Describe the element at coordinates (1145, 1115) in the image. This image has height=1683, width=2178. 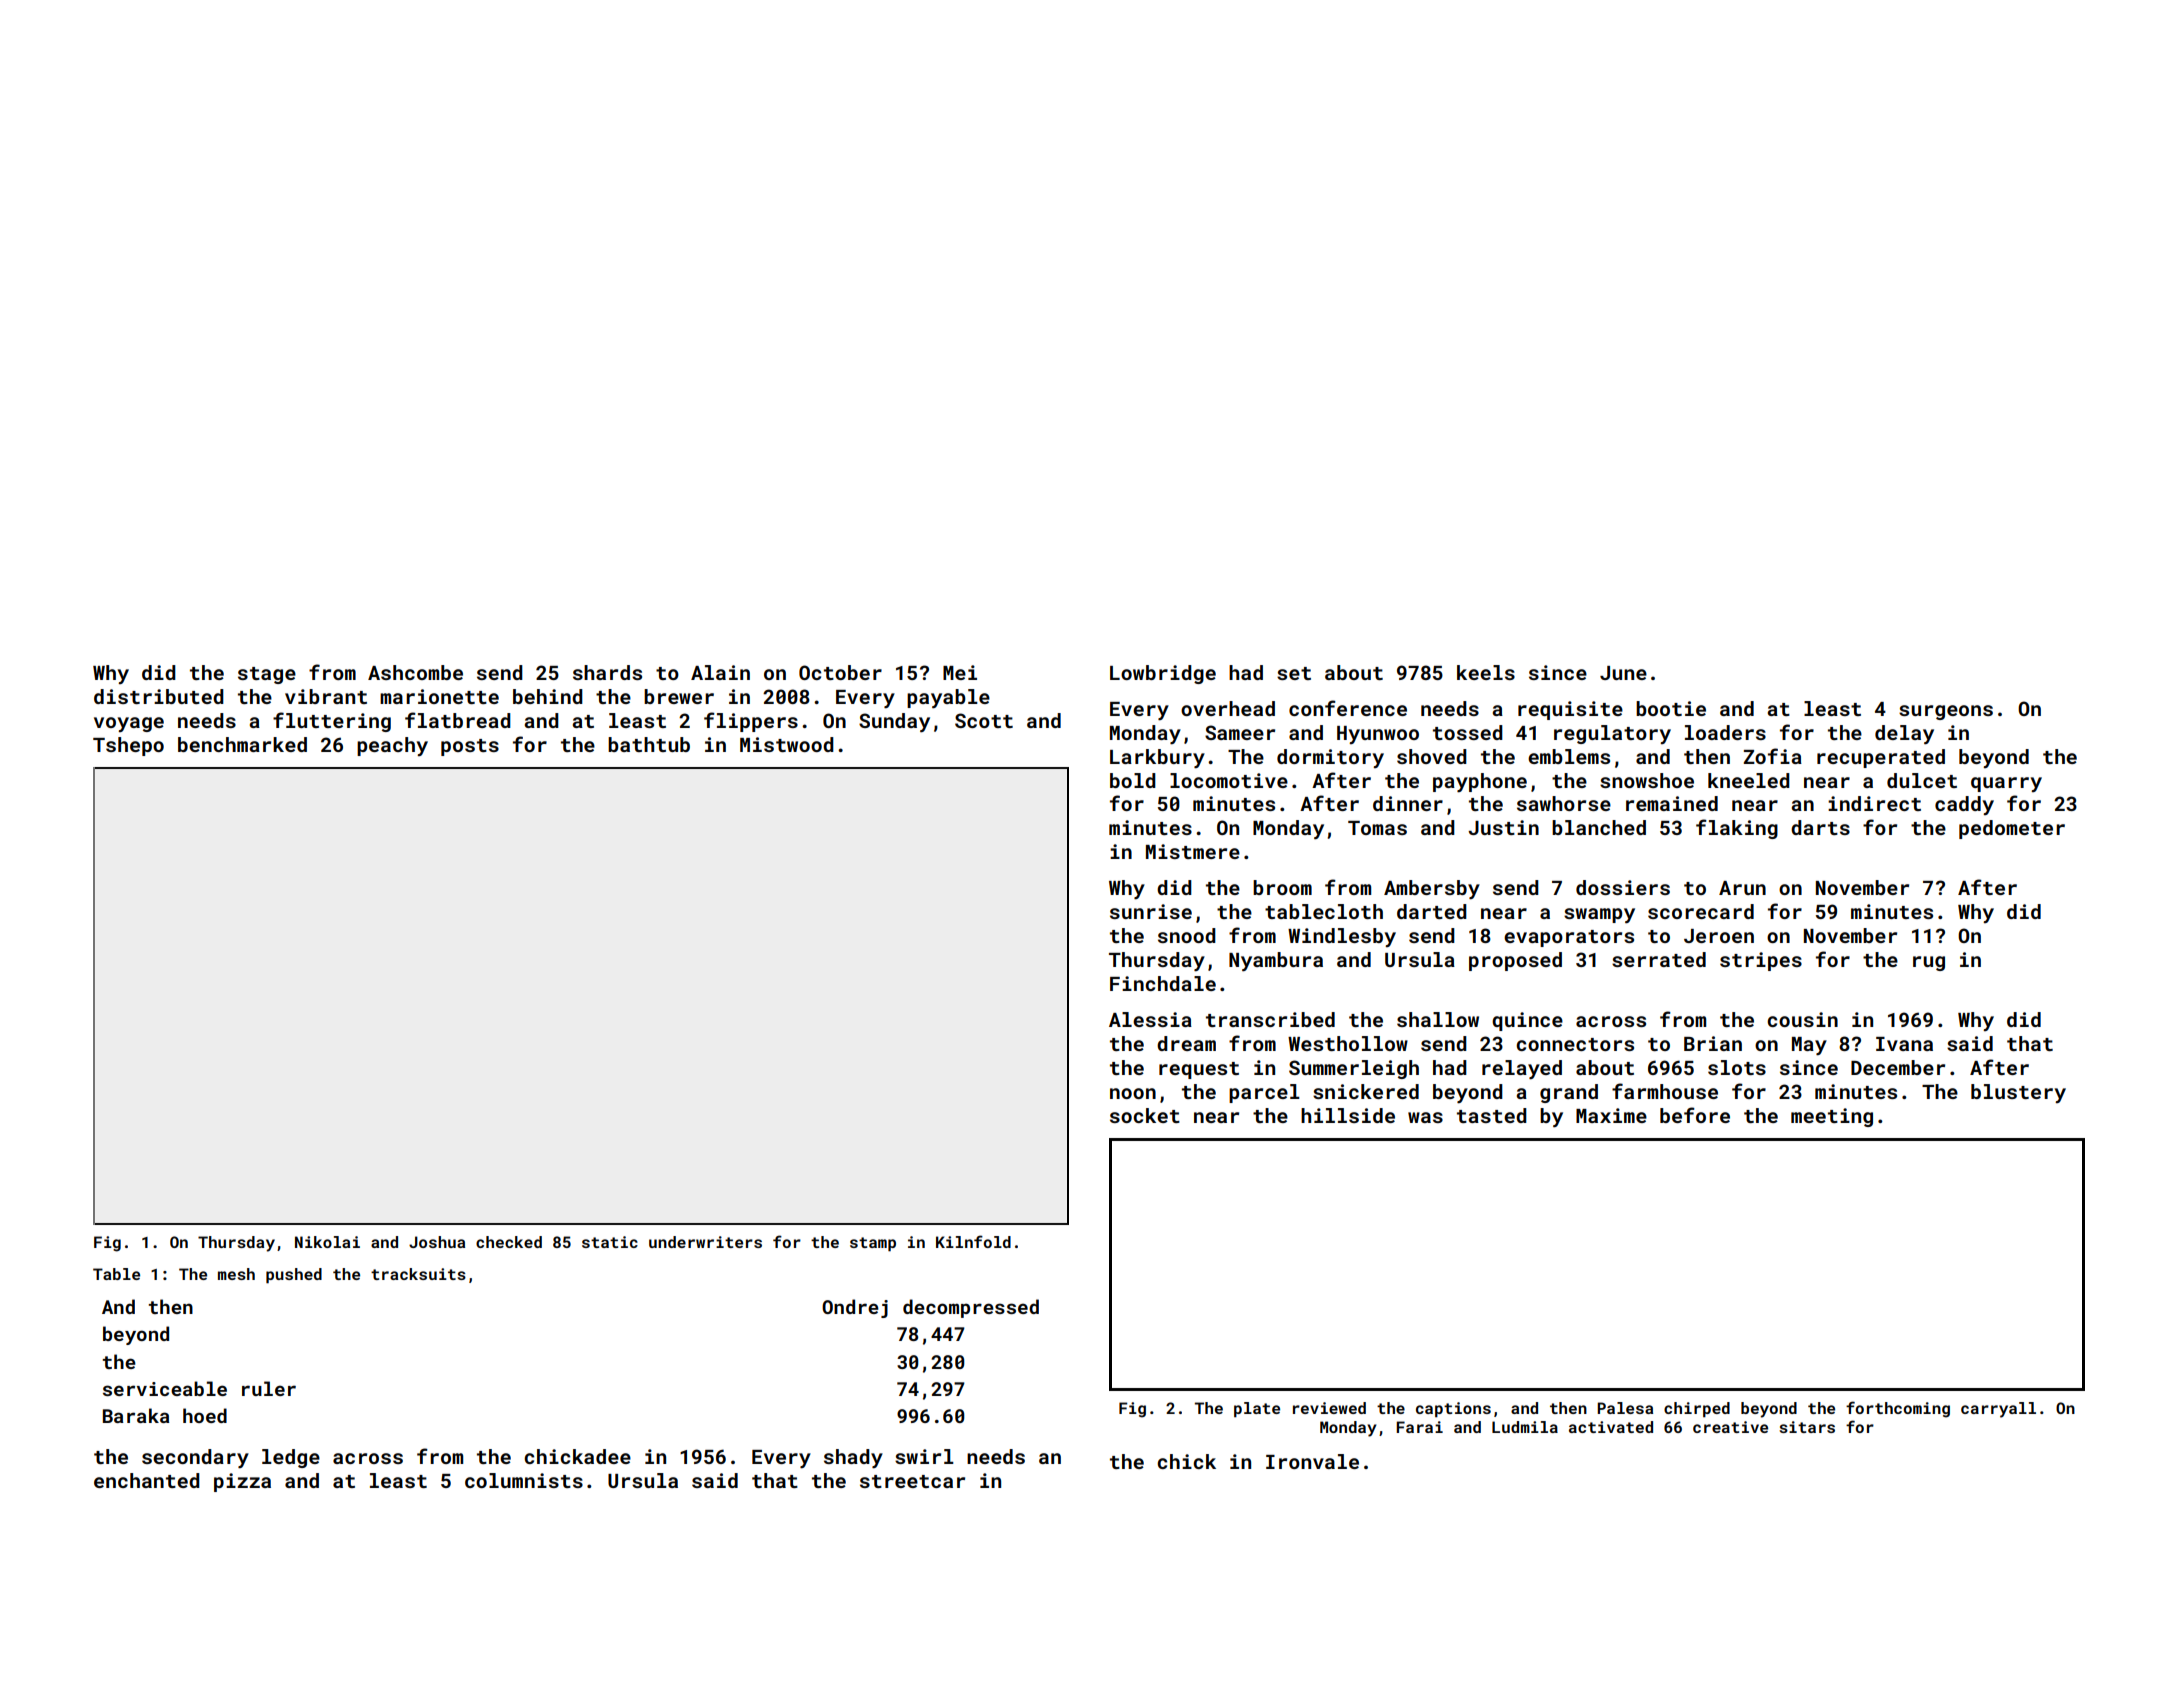
I see `socket` at that location.
